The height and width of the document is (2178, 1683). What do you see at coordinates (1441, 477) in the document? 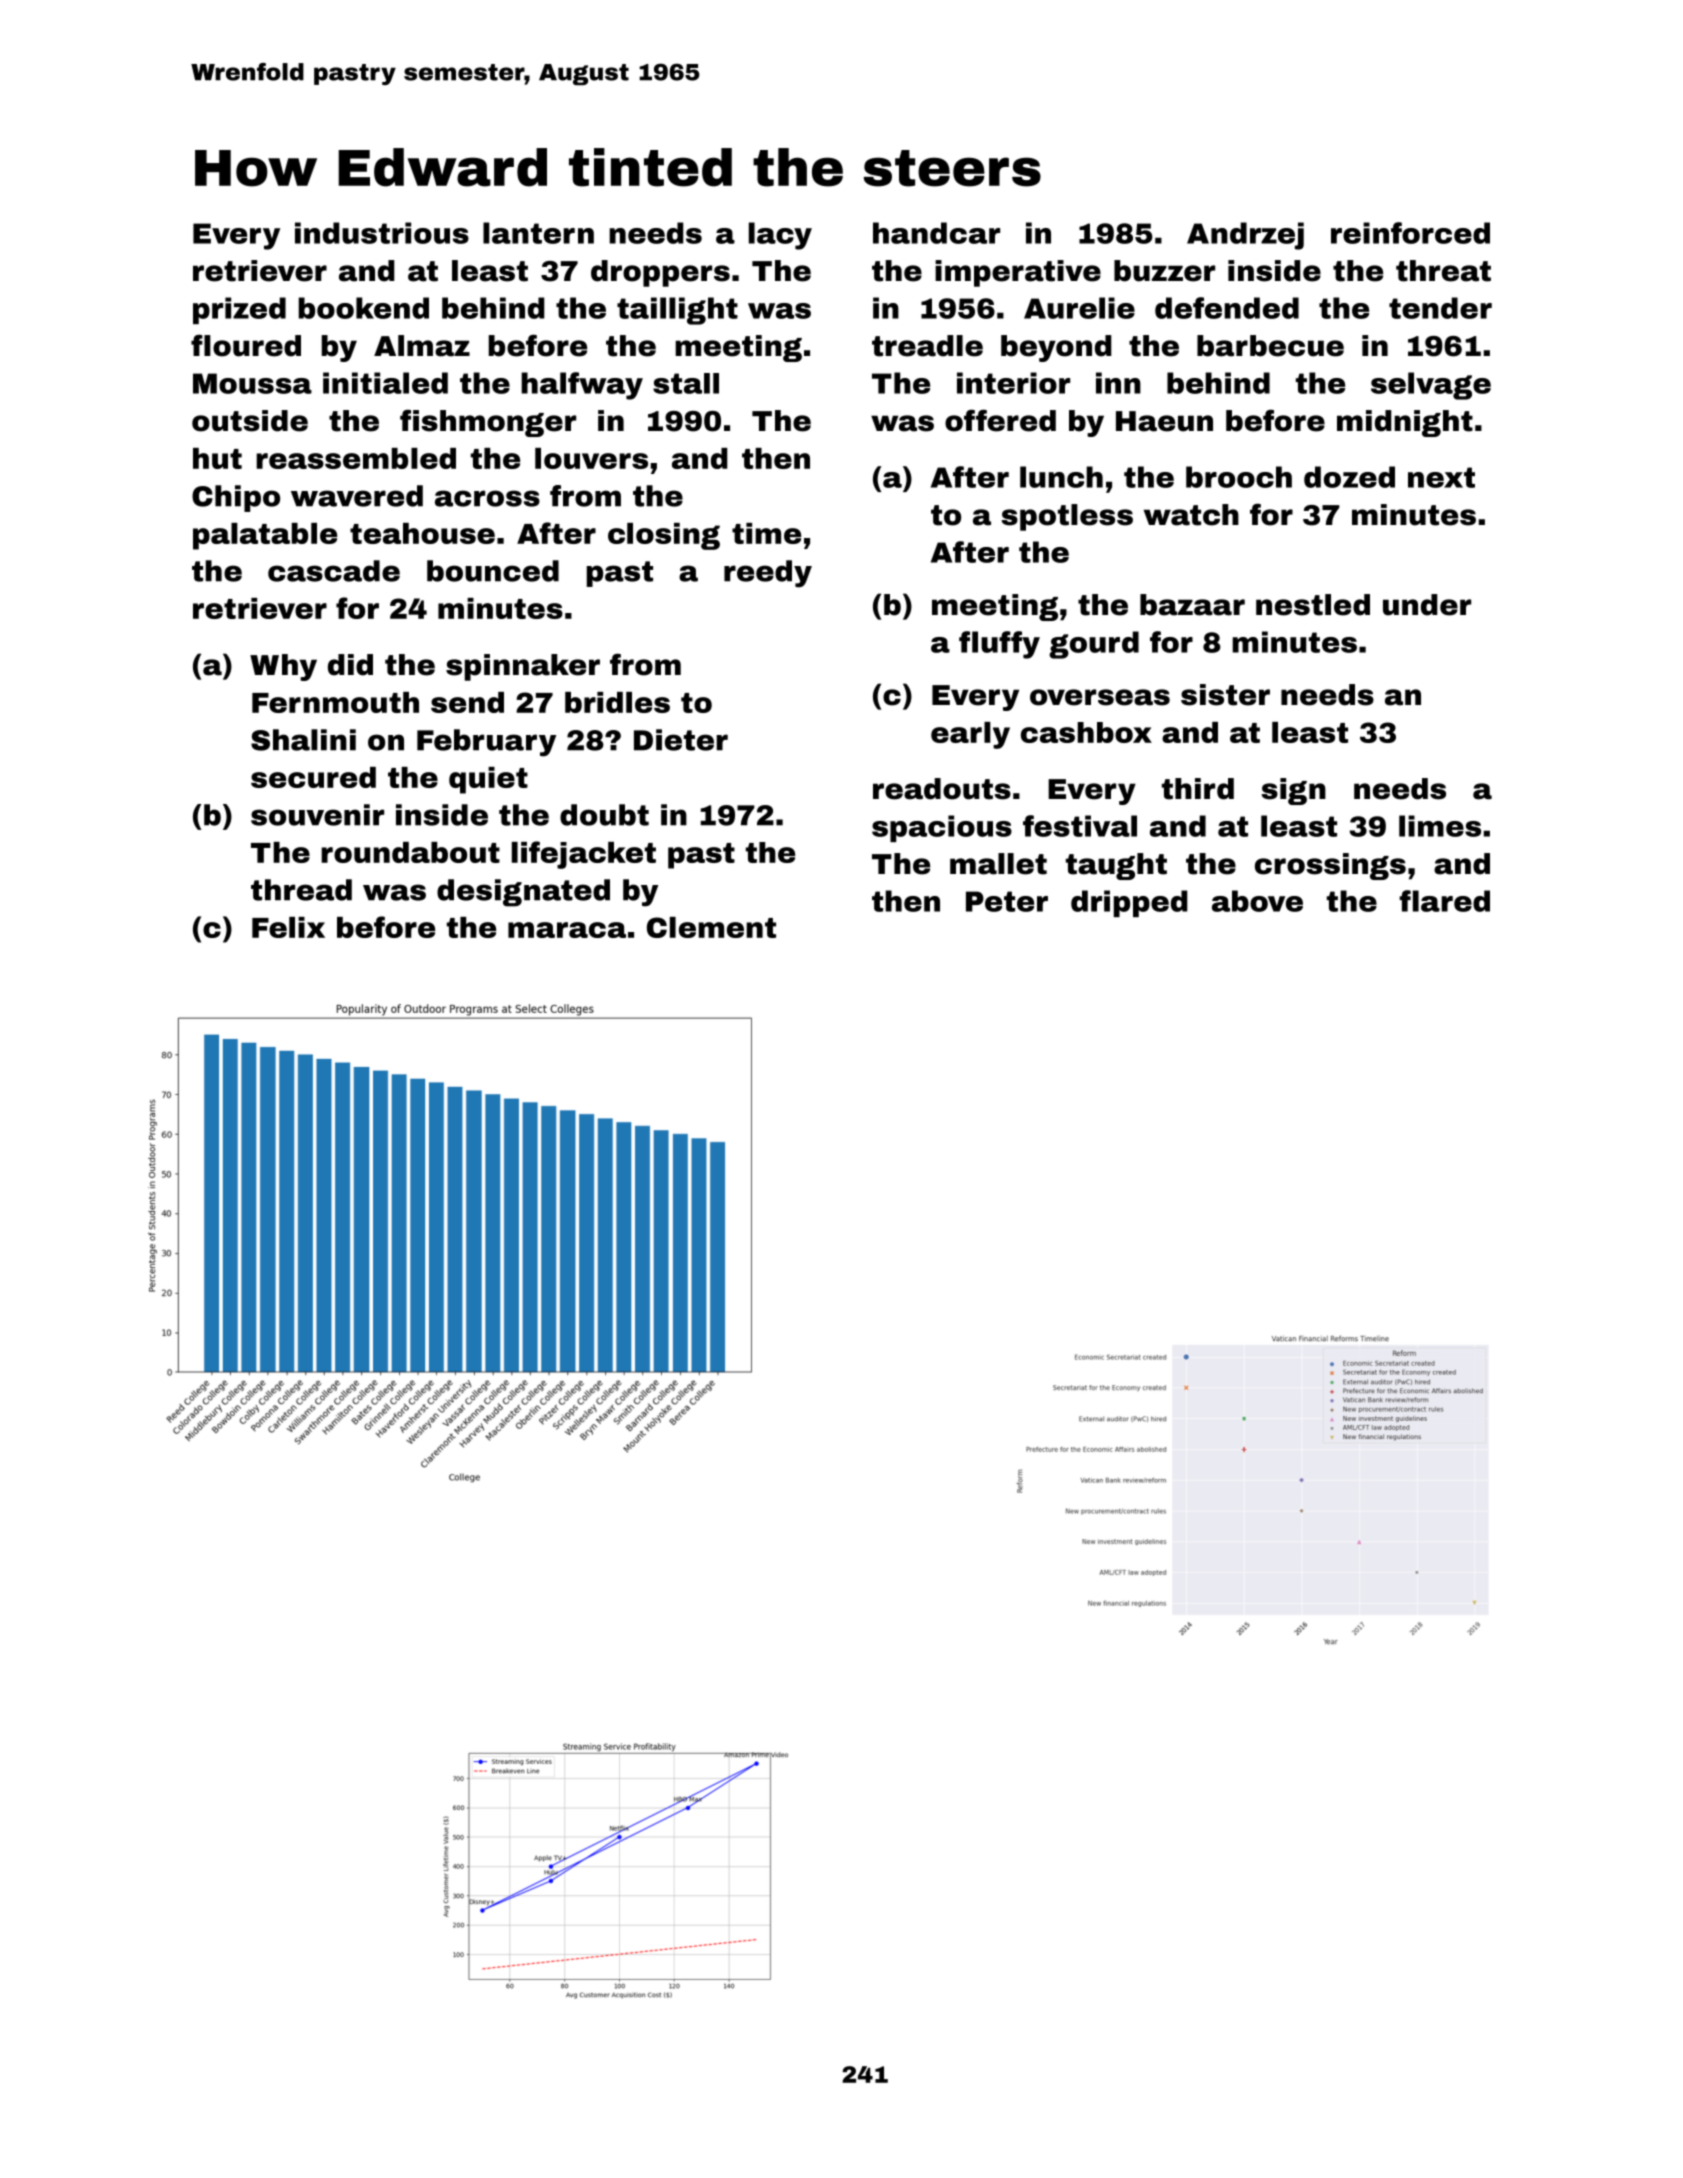
I see `next` at bounding box center [1441, 477].
